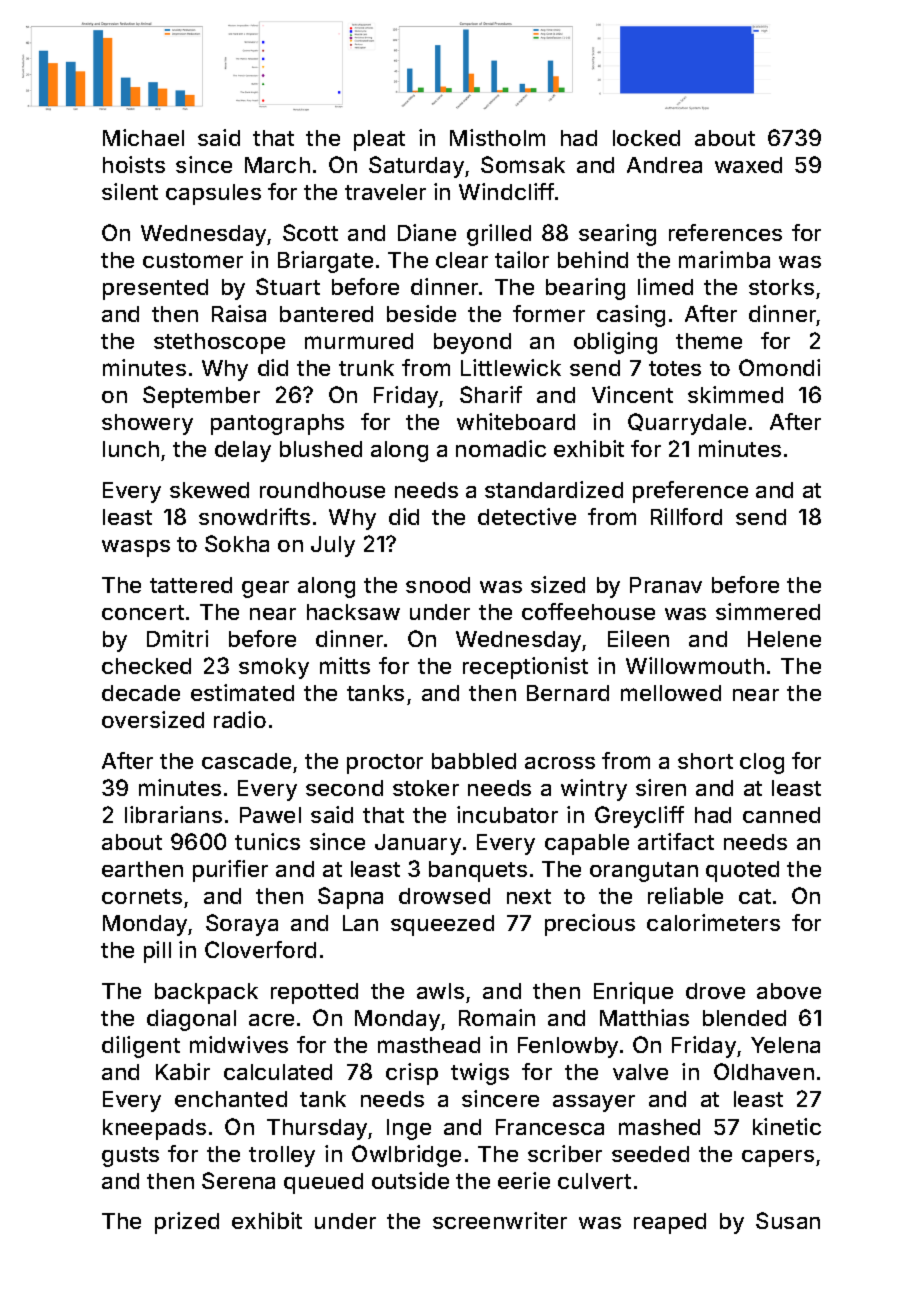 This image has height=1311, width=924. What do you see at coordinates (497, 137) in the image?
I see `Mistholm` at bounding box center [497, 137].
